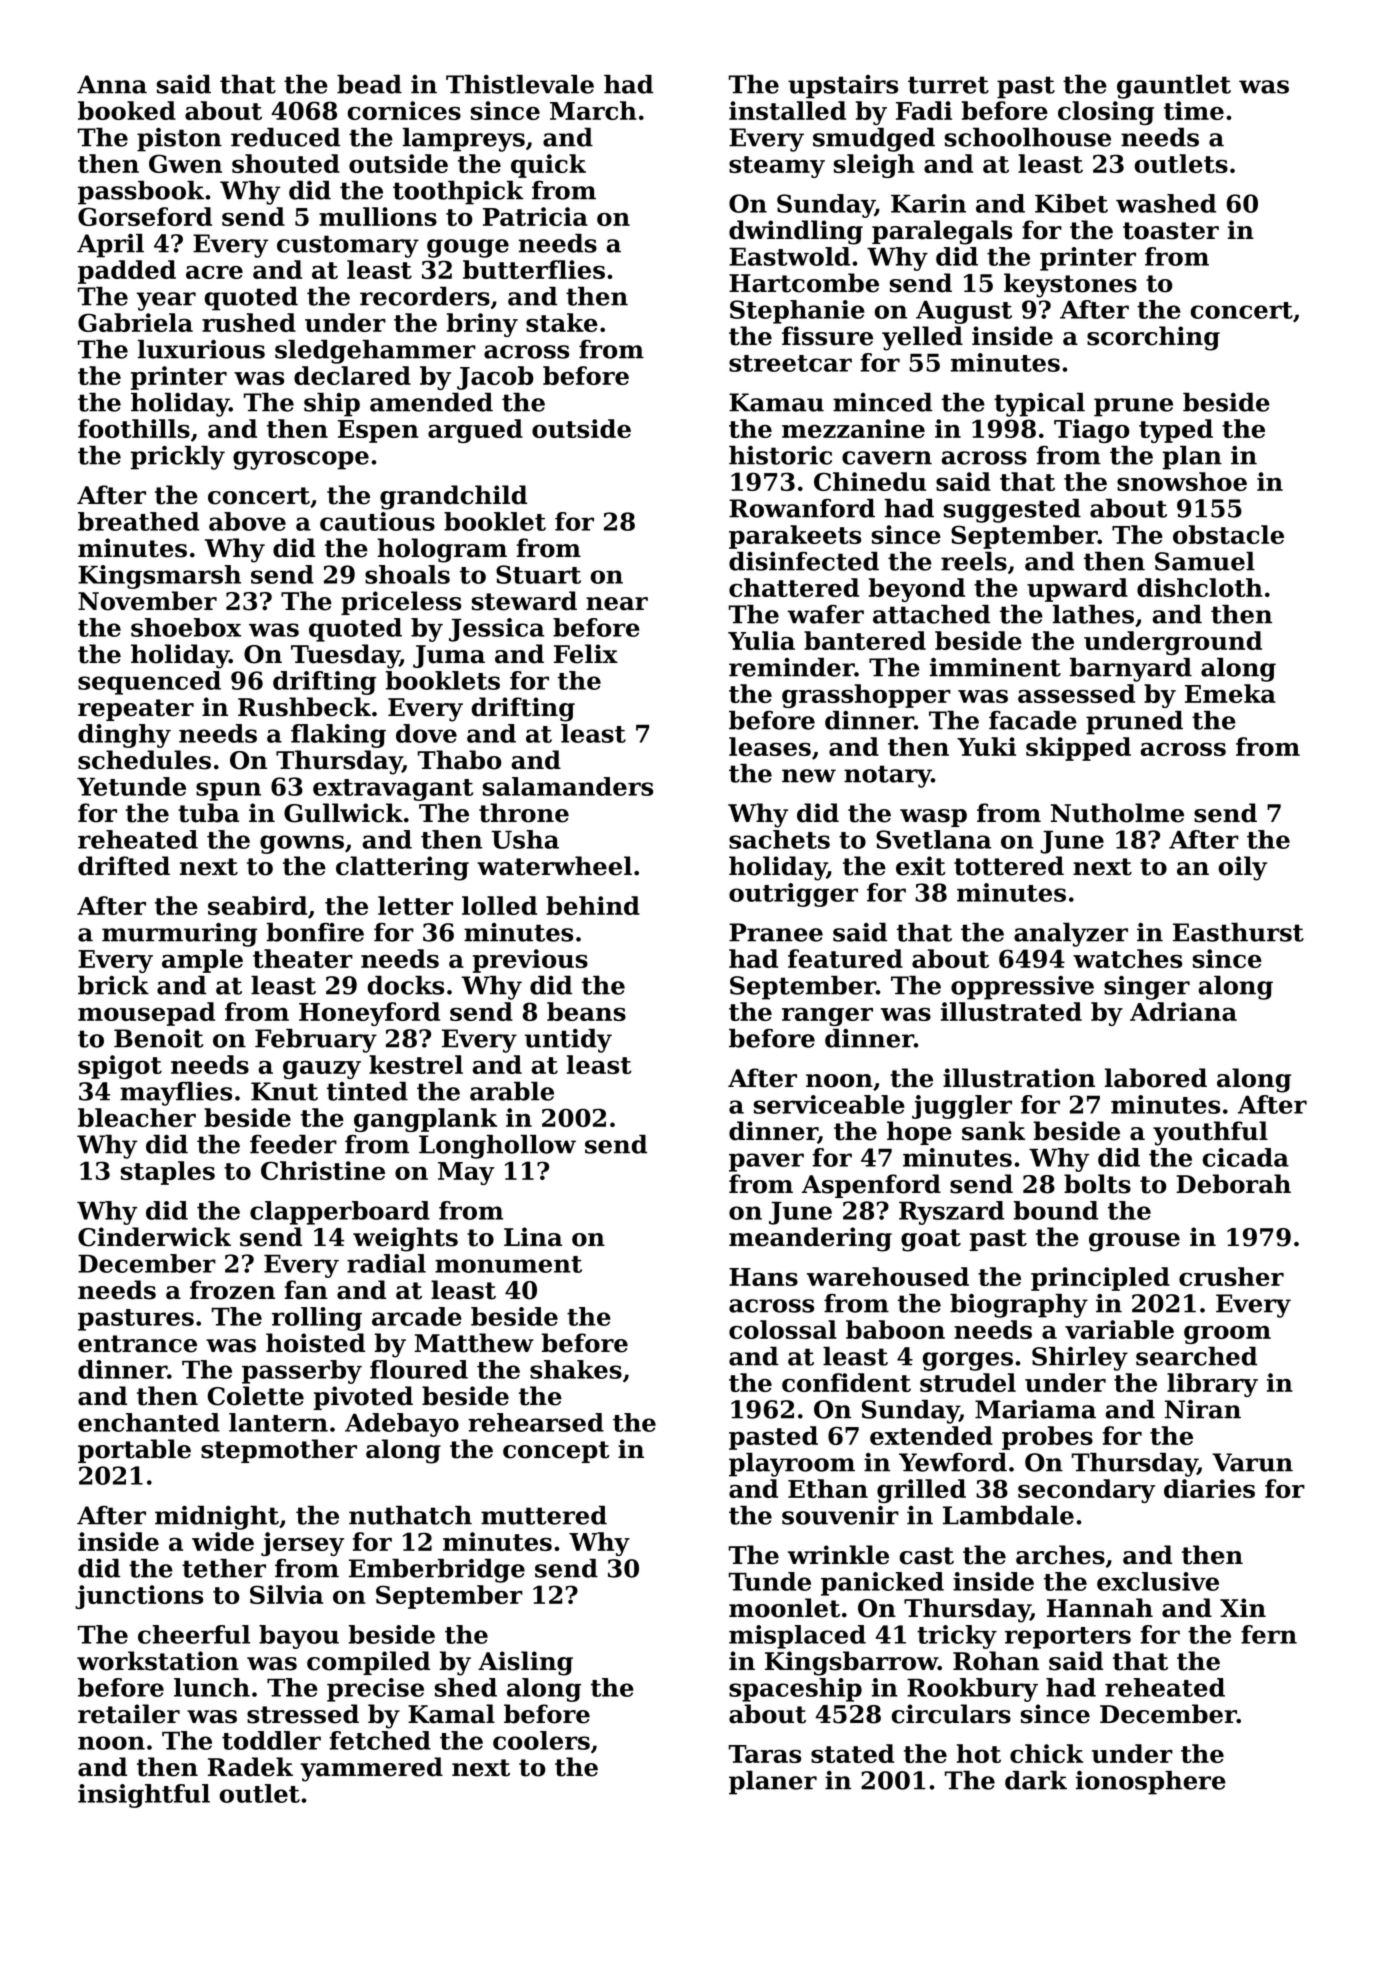 The image size is (1386, 1969). I want to click on upstairs, so click(843, 87).
